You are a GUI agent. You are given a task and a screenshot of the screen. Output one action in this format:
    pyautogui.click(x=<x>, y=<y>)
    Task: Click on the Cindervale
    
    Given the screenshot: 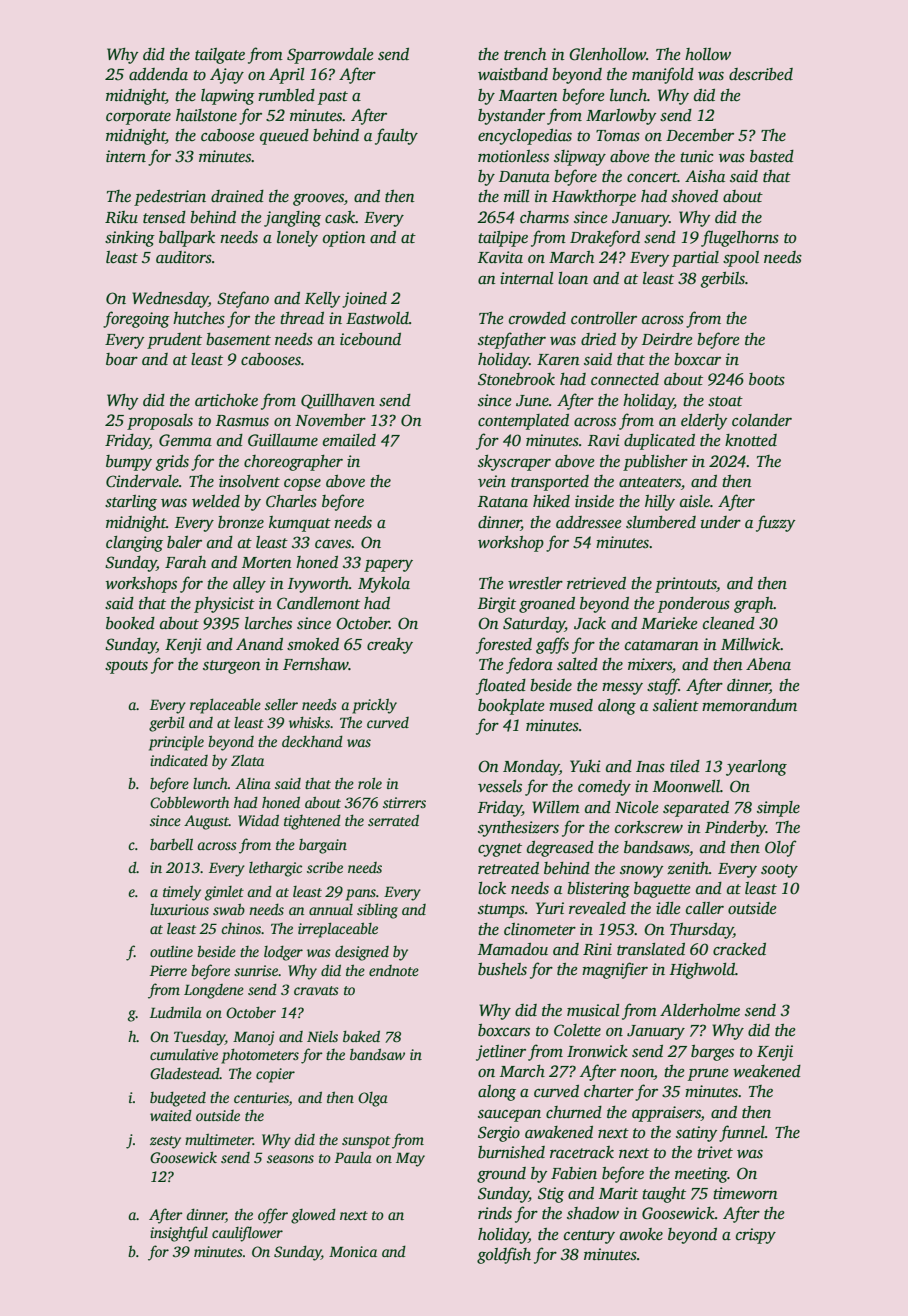 What is the action you would take?
    pyautogui.click(x=142, y=481)
